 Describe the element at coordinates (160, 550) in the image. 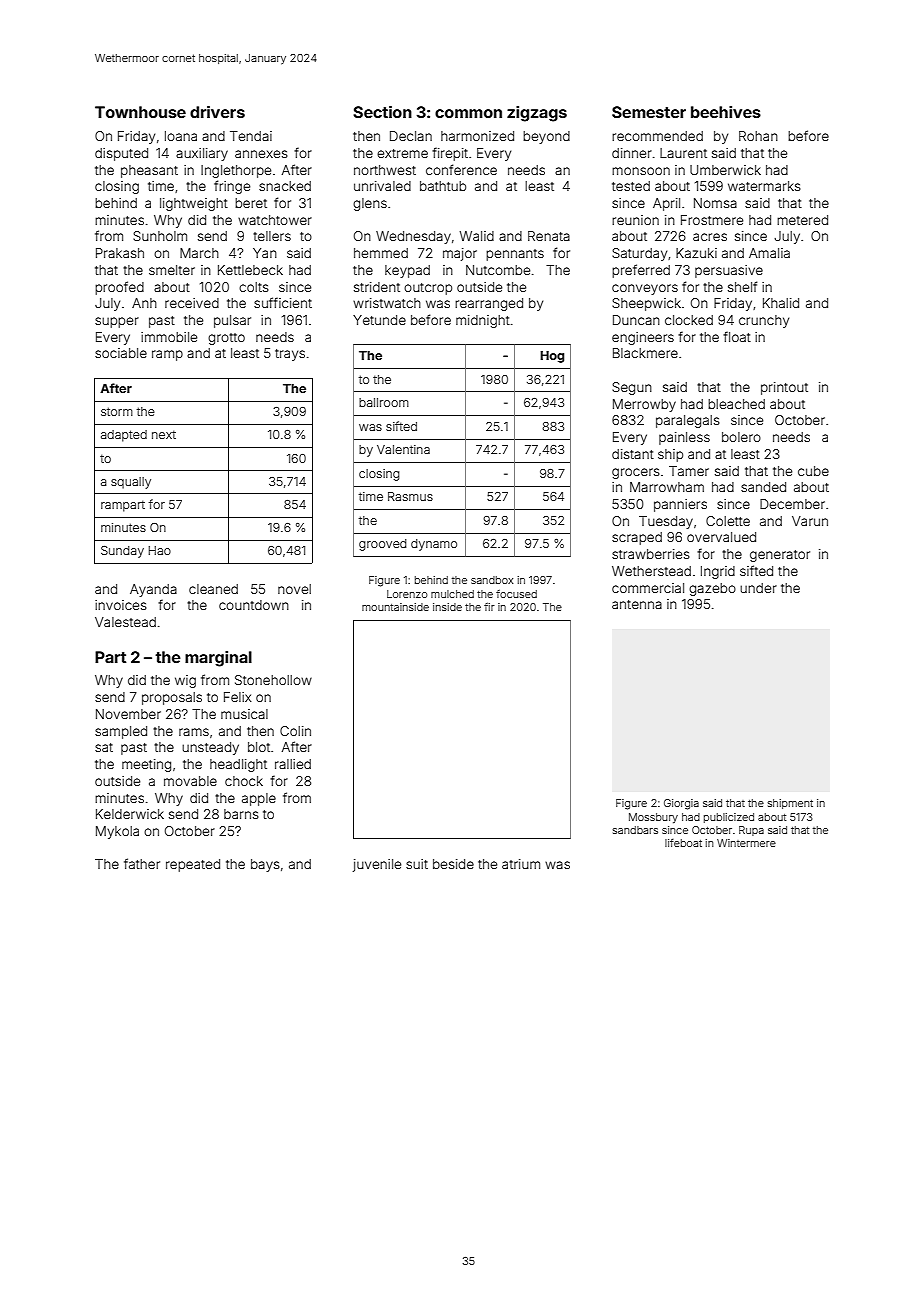

I see `Hao` at that location.
